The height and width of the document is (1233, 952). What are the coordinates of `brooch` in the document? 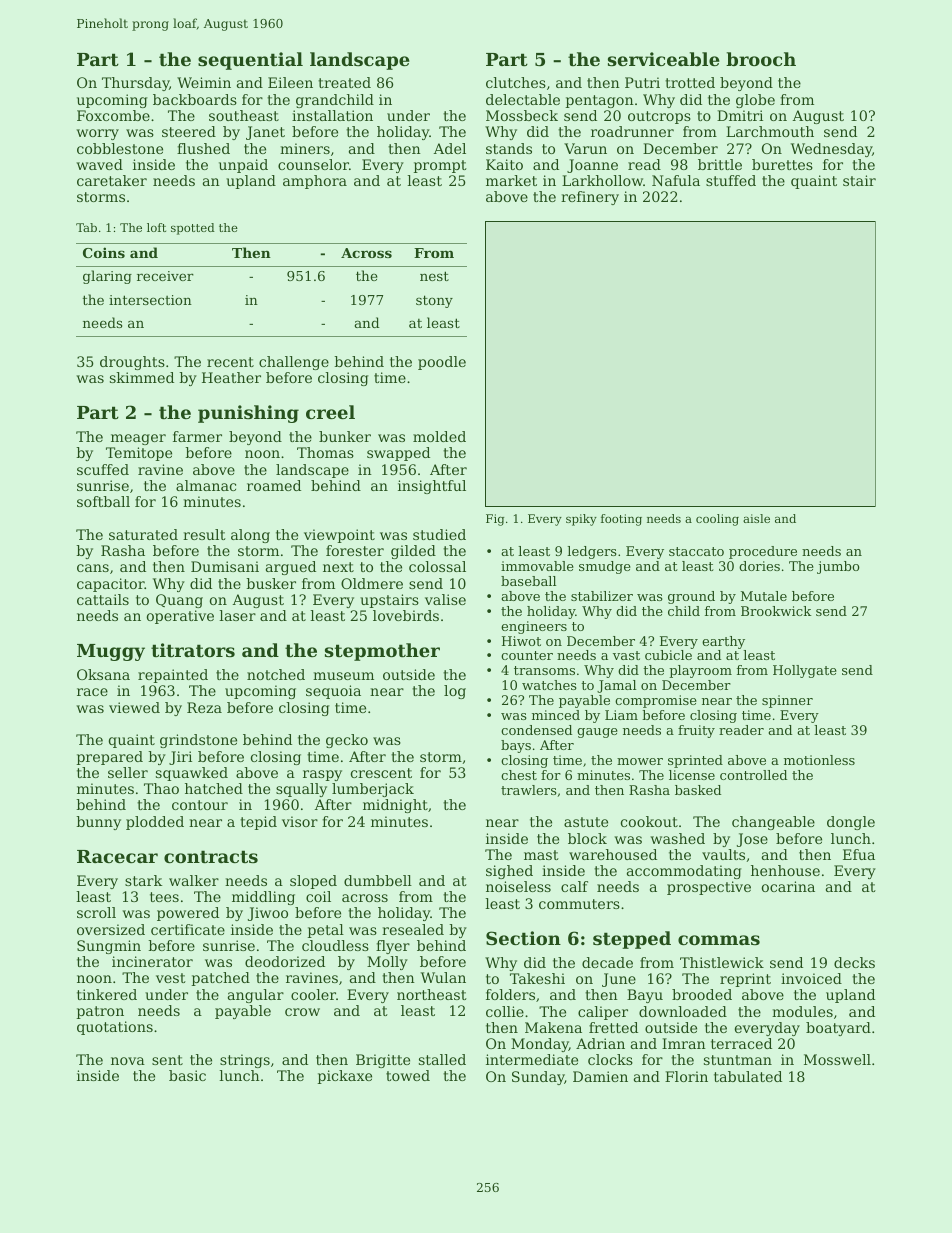 It's located at (761, 59).
